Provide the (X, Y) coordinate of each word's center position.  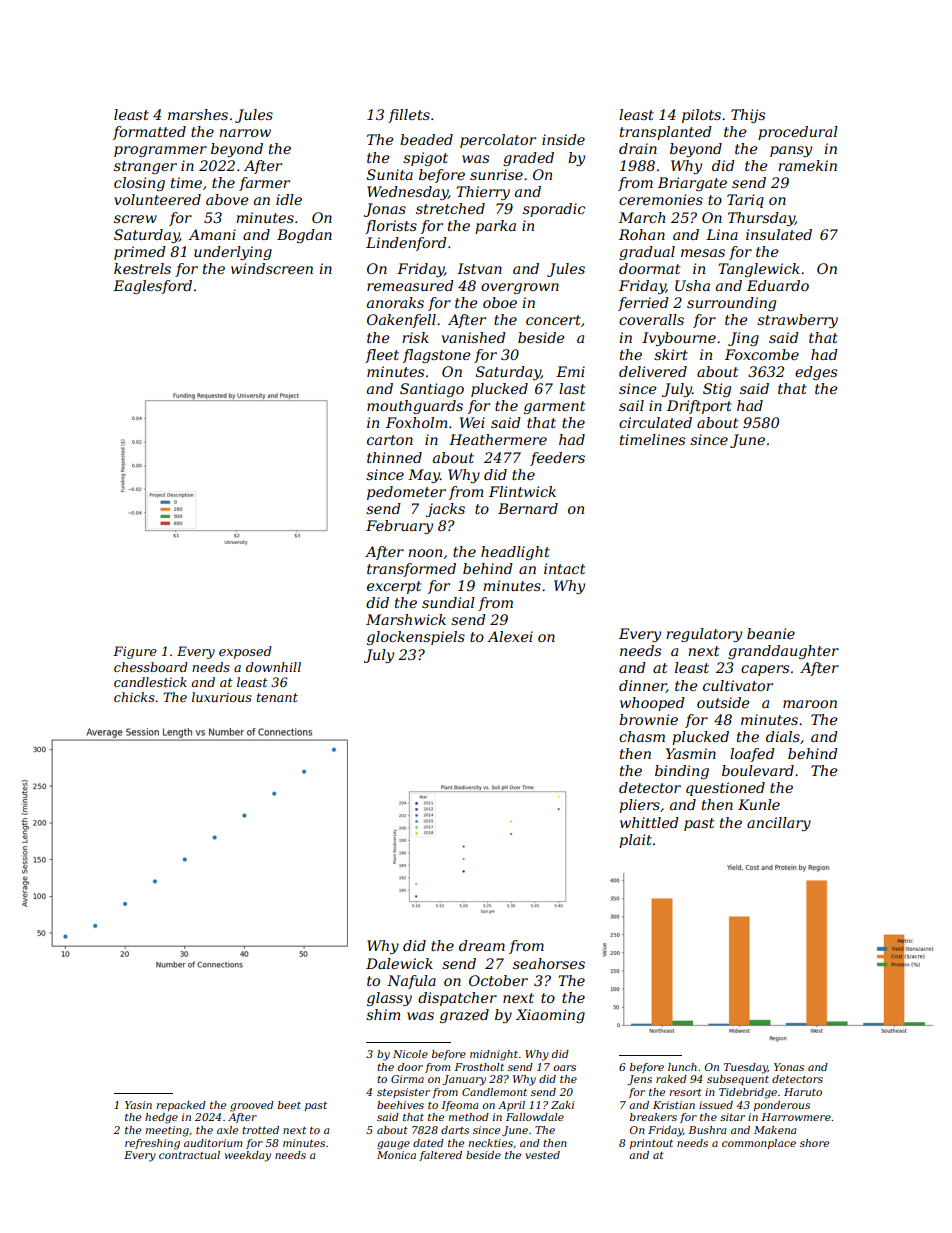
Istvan (479, 268)
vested (542, 1155)
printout (651, 1144)
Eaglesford (152, 287)
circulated (655, 422)
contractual (189, 1155)
